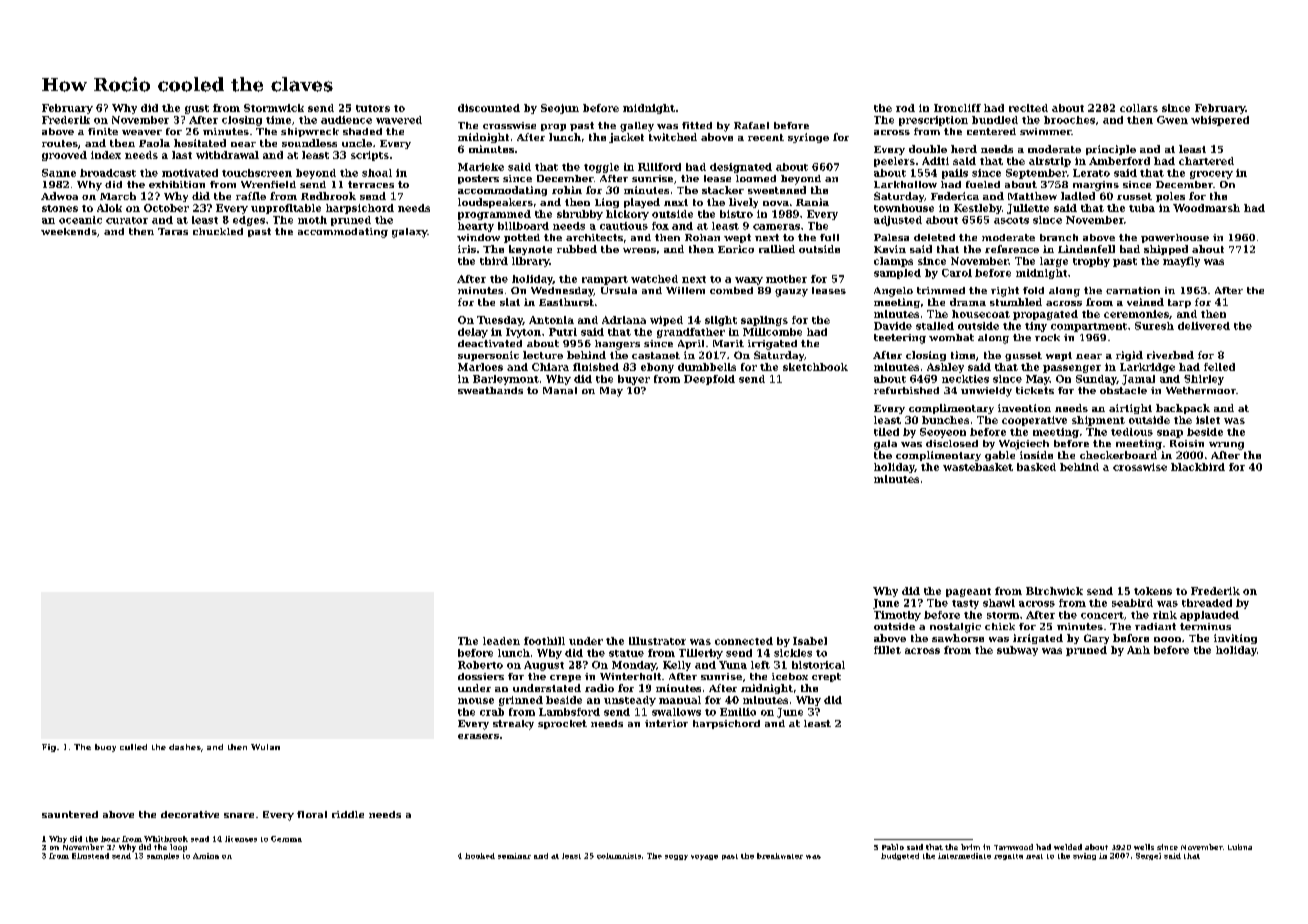 This screenshot has height=924, width=1308. What do you see at coordinates (501, 641) in the screenshot?
I see `leaden` at bounding box center [501, 641].
